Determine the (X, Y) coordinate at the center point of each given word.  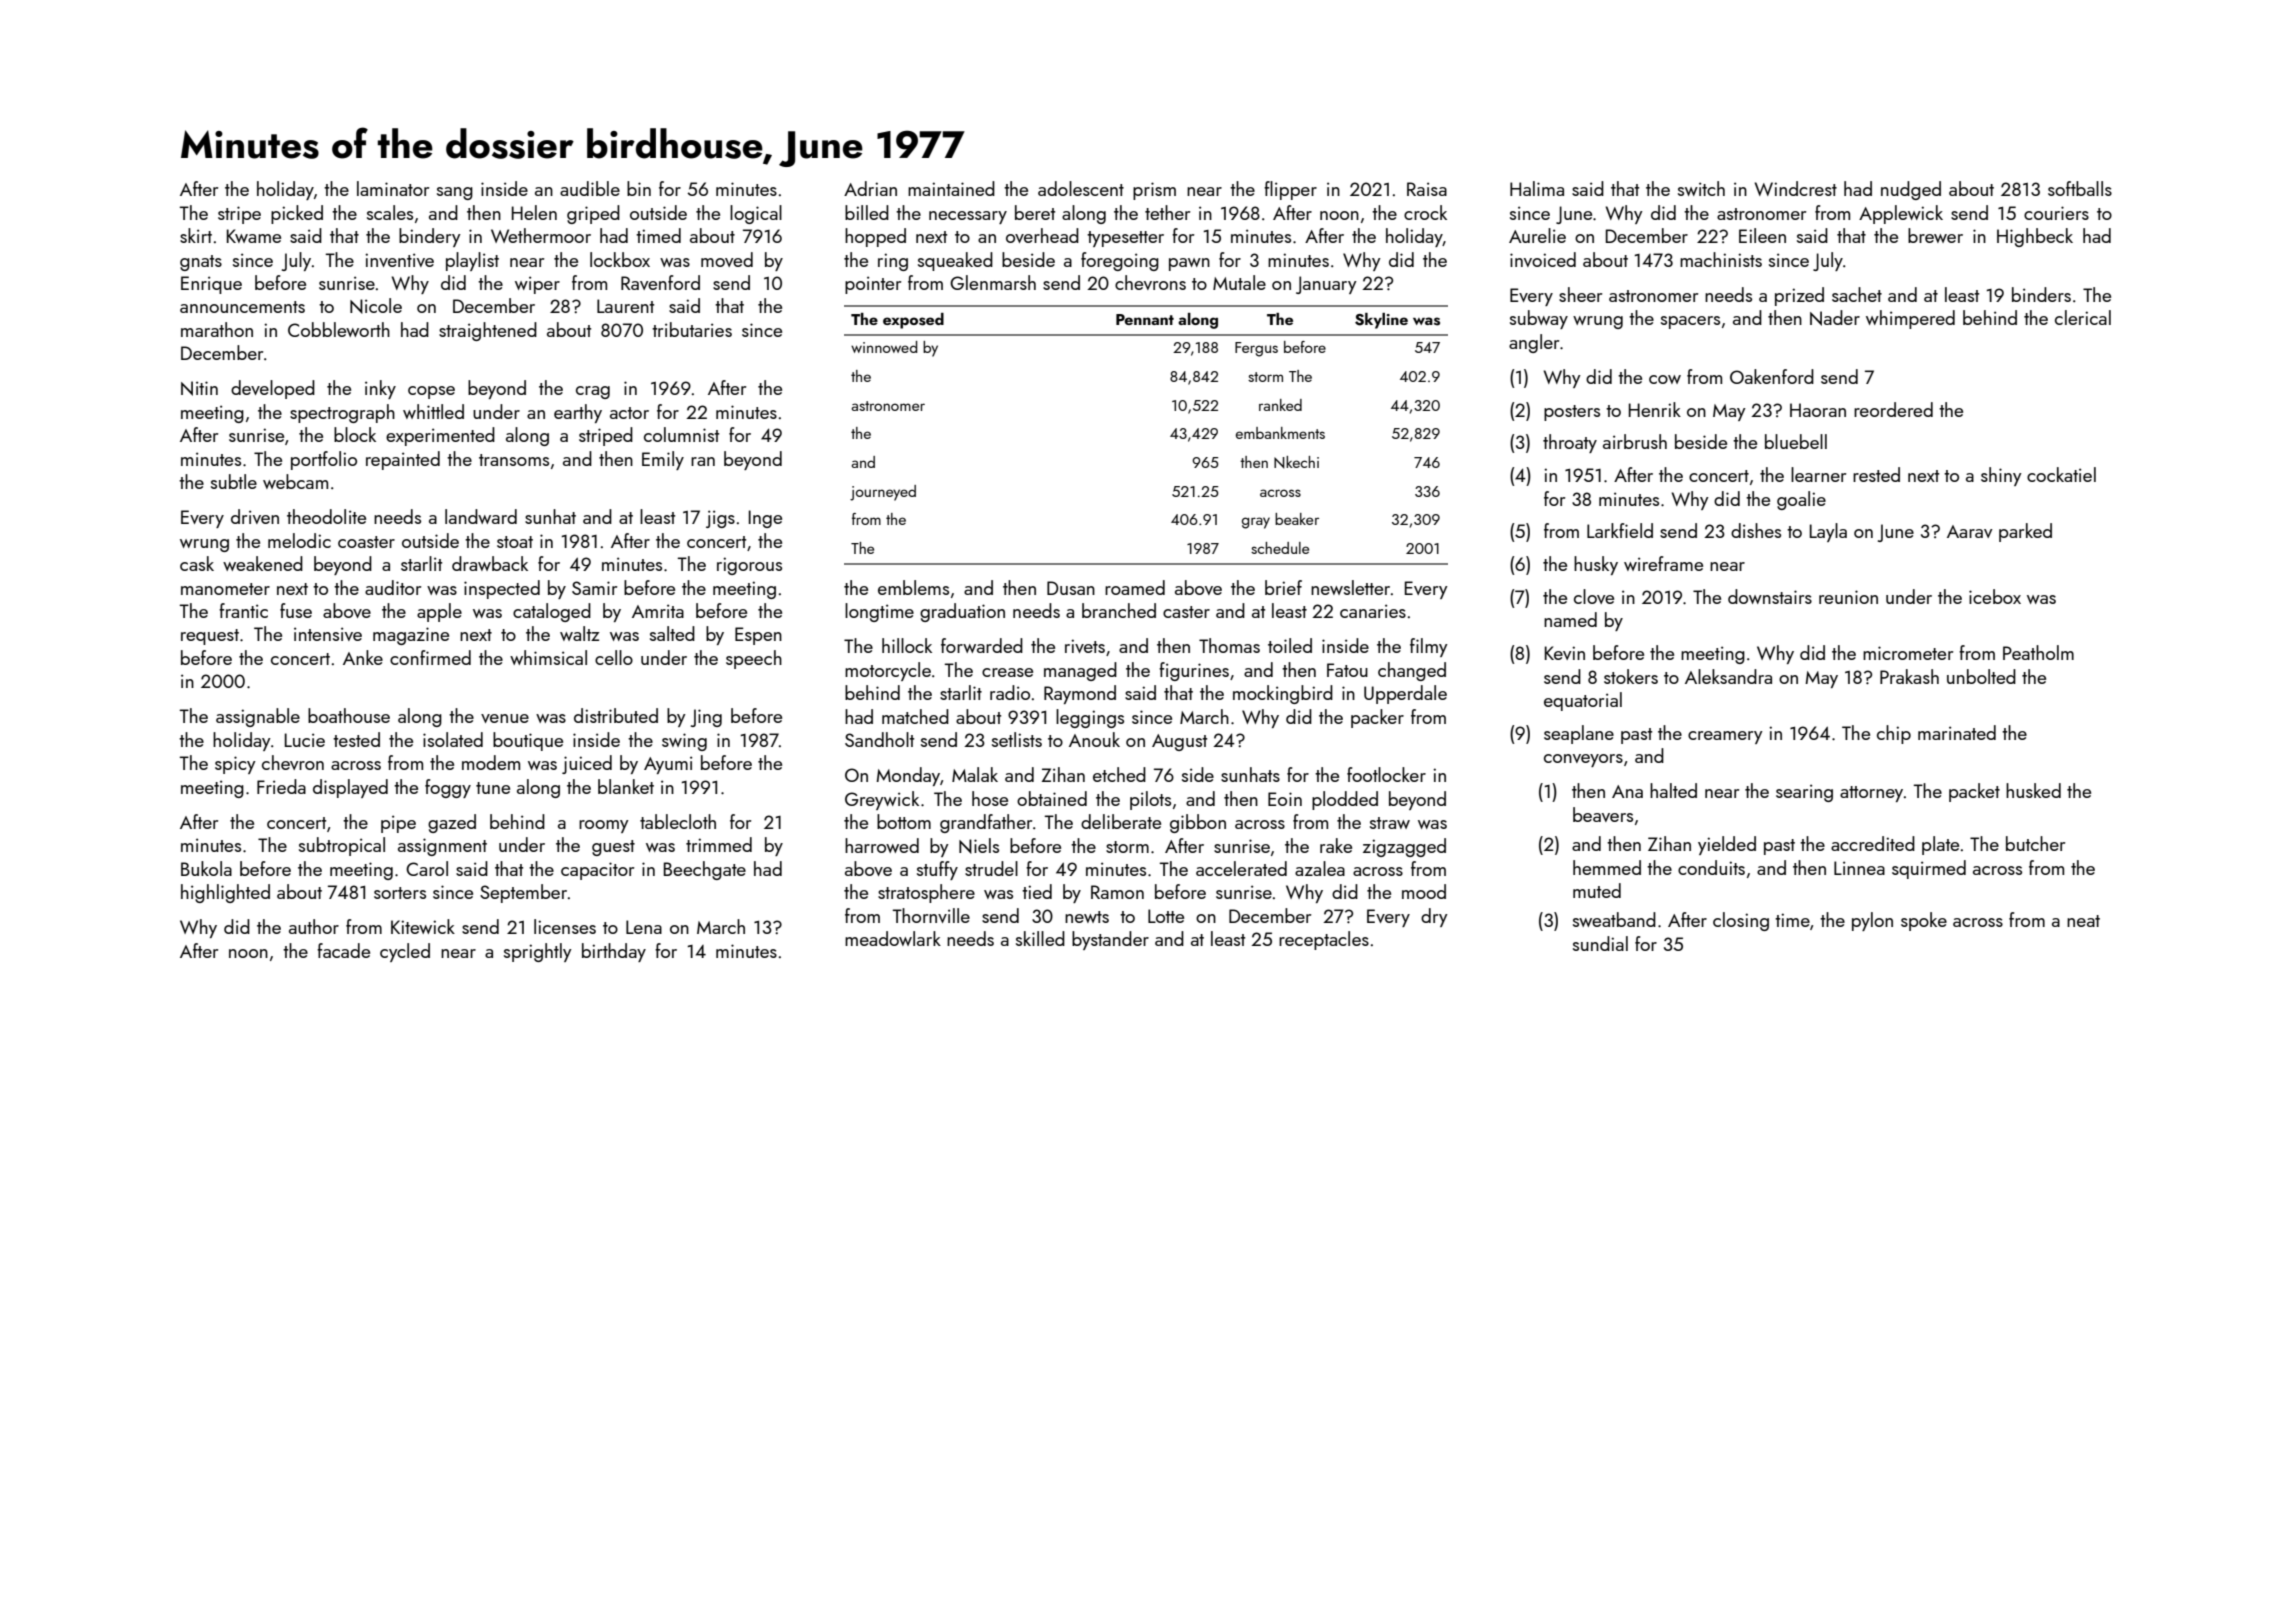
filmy (1429, 647)
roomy (604, 826)
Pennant (1145, 319)
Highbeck (2035, 237)
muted (1597, 890)
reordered (1893, 409)
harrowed (882, 845)
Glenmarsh (993, 282)
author (314, 926)
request (210, 637)
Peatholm (2038, 652)
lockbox (620, 259)
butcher (2035, 843)
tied (1037, 891)
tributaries (692, 329)
